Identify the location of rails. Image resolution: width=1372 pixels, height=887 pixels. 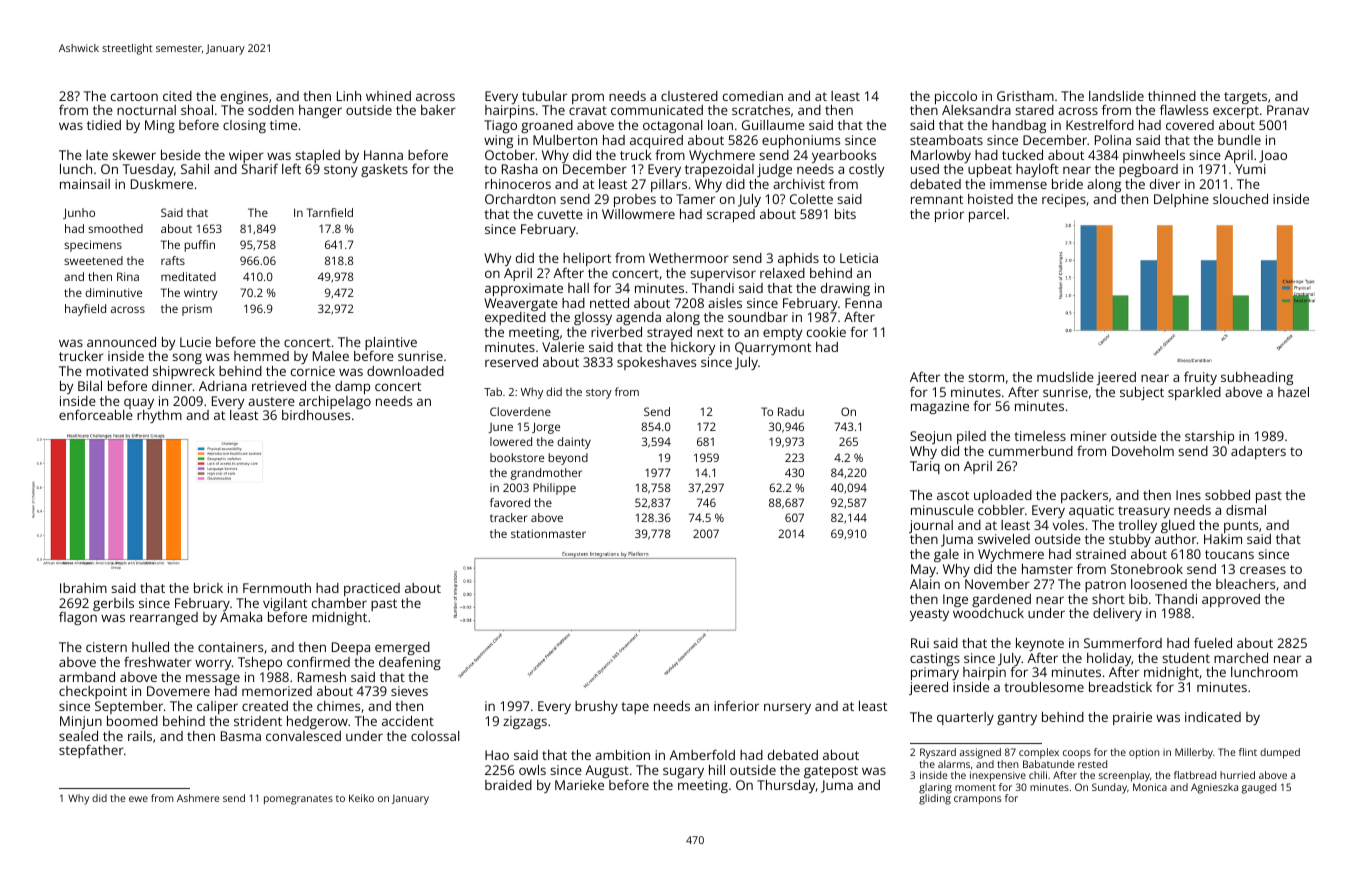
(140, 736).
